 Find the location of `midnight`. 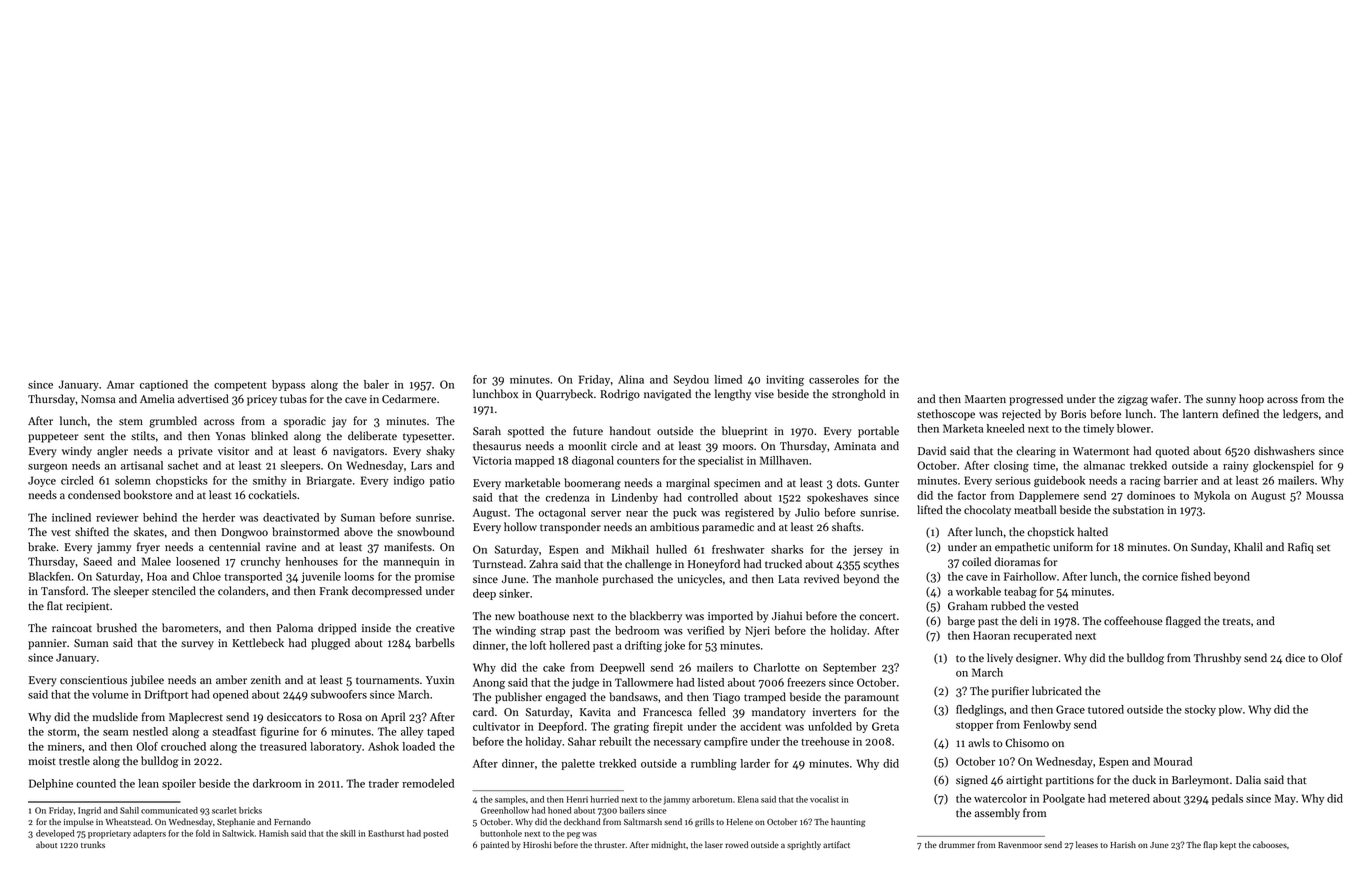

midnight is located at coordinates (668, 845).
